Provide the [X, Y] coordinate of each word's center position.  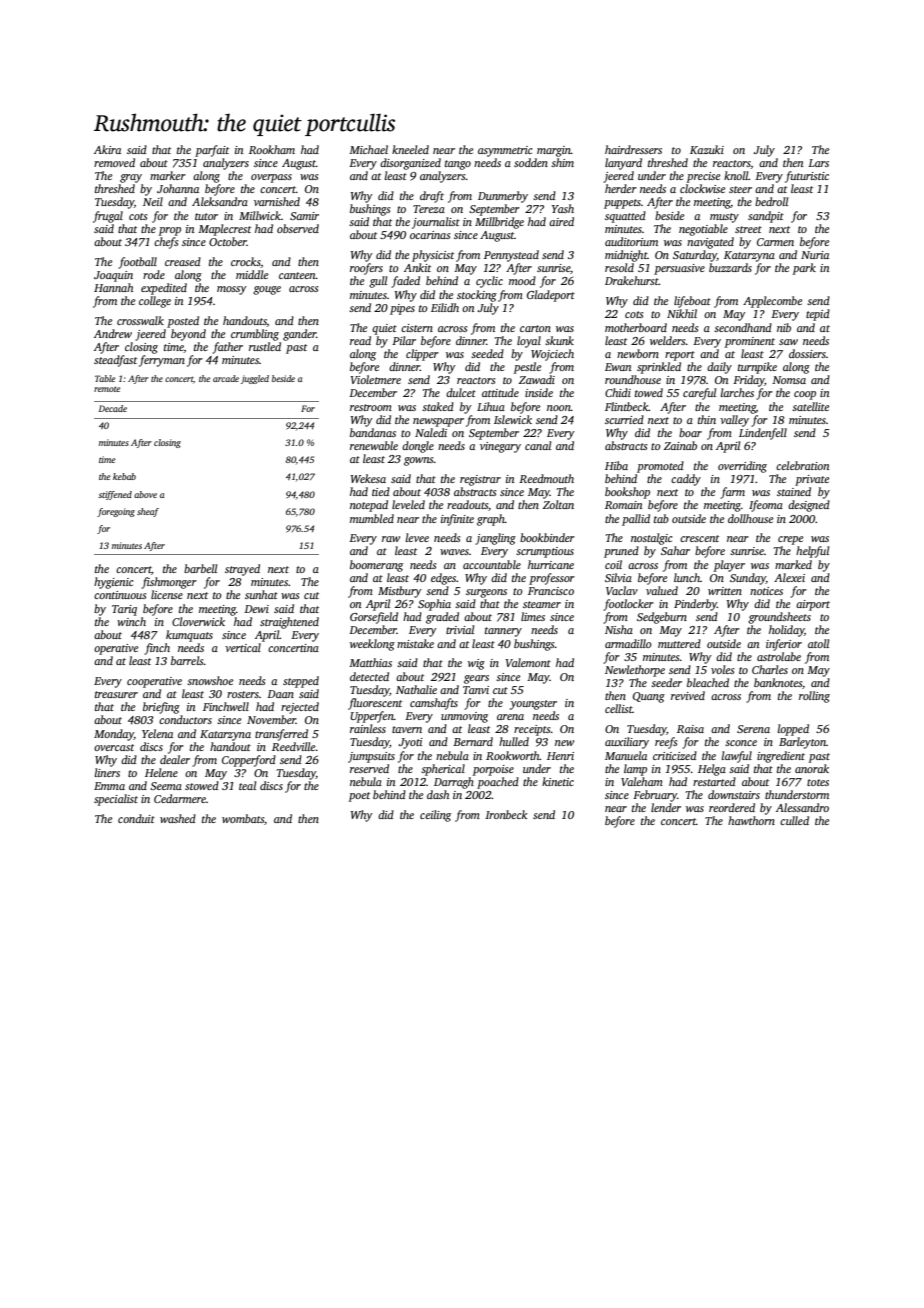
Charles [770, 669]
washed [178, 818]
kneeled [410, 149]
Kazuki [707, 149]
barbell [200, 568]
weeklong [372, 645]
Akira [107, 149]
